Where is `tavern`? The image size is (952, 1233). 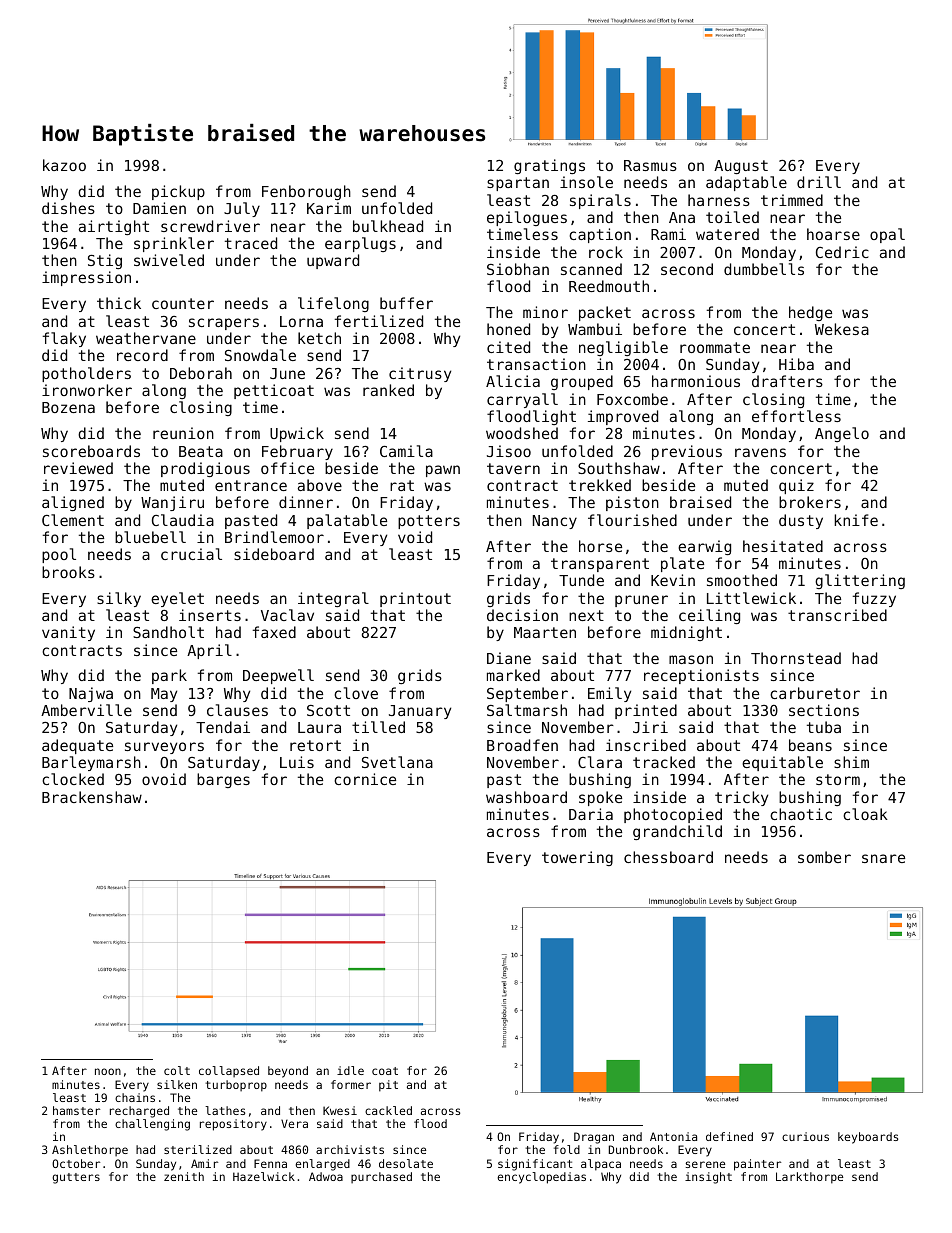
tavern is located at coordinates (513, 468).
